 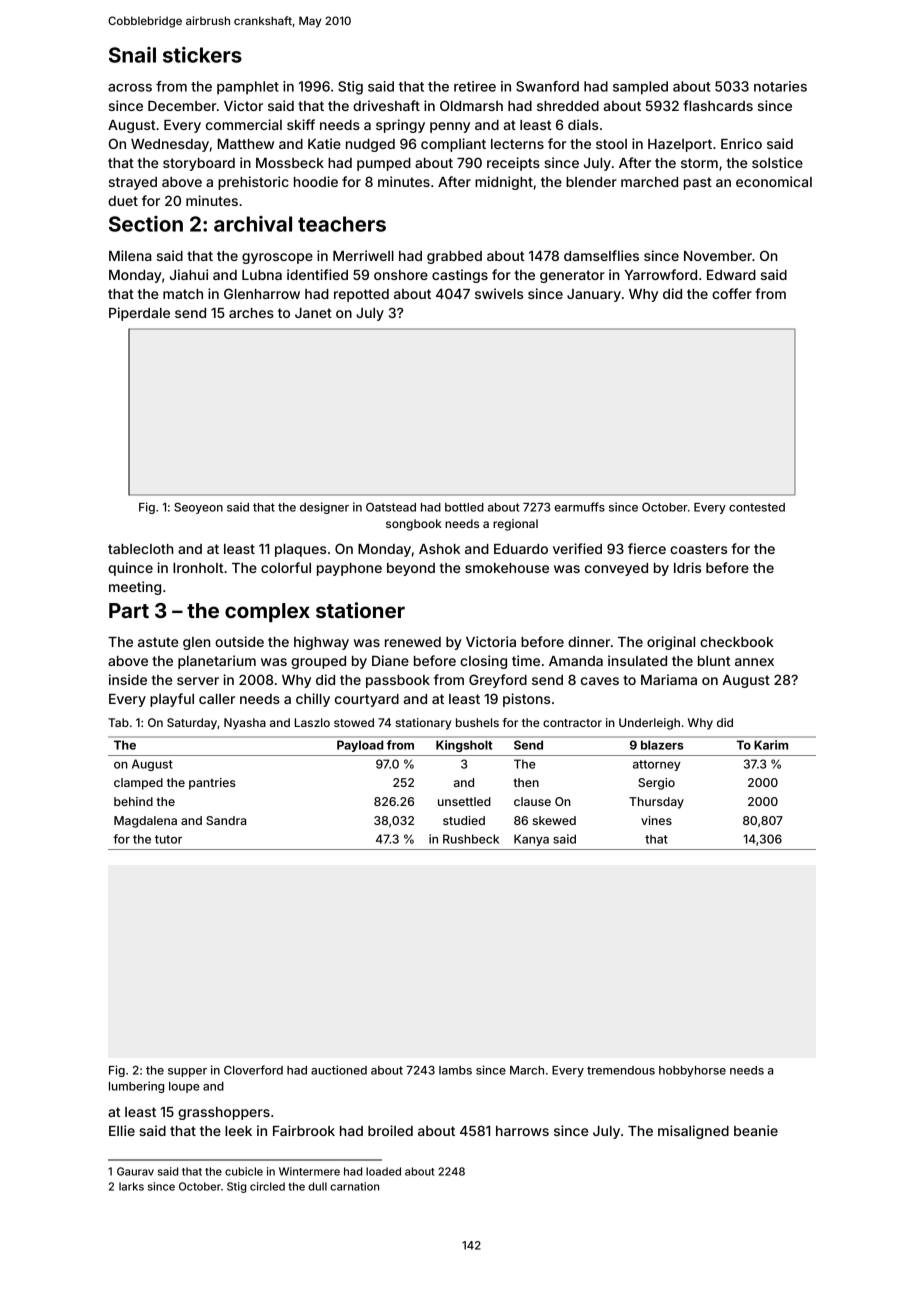 I want to click on past, so click(x=698, y=183).
